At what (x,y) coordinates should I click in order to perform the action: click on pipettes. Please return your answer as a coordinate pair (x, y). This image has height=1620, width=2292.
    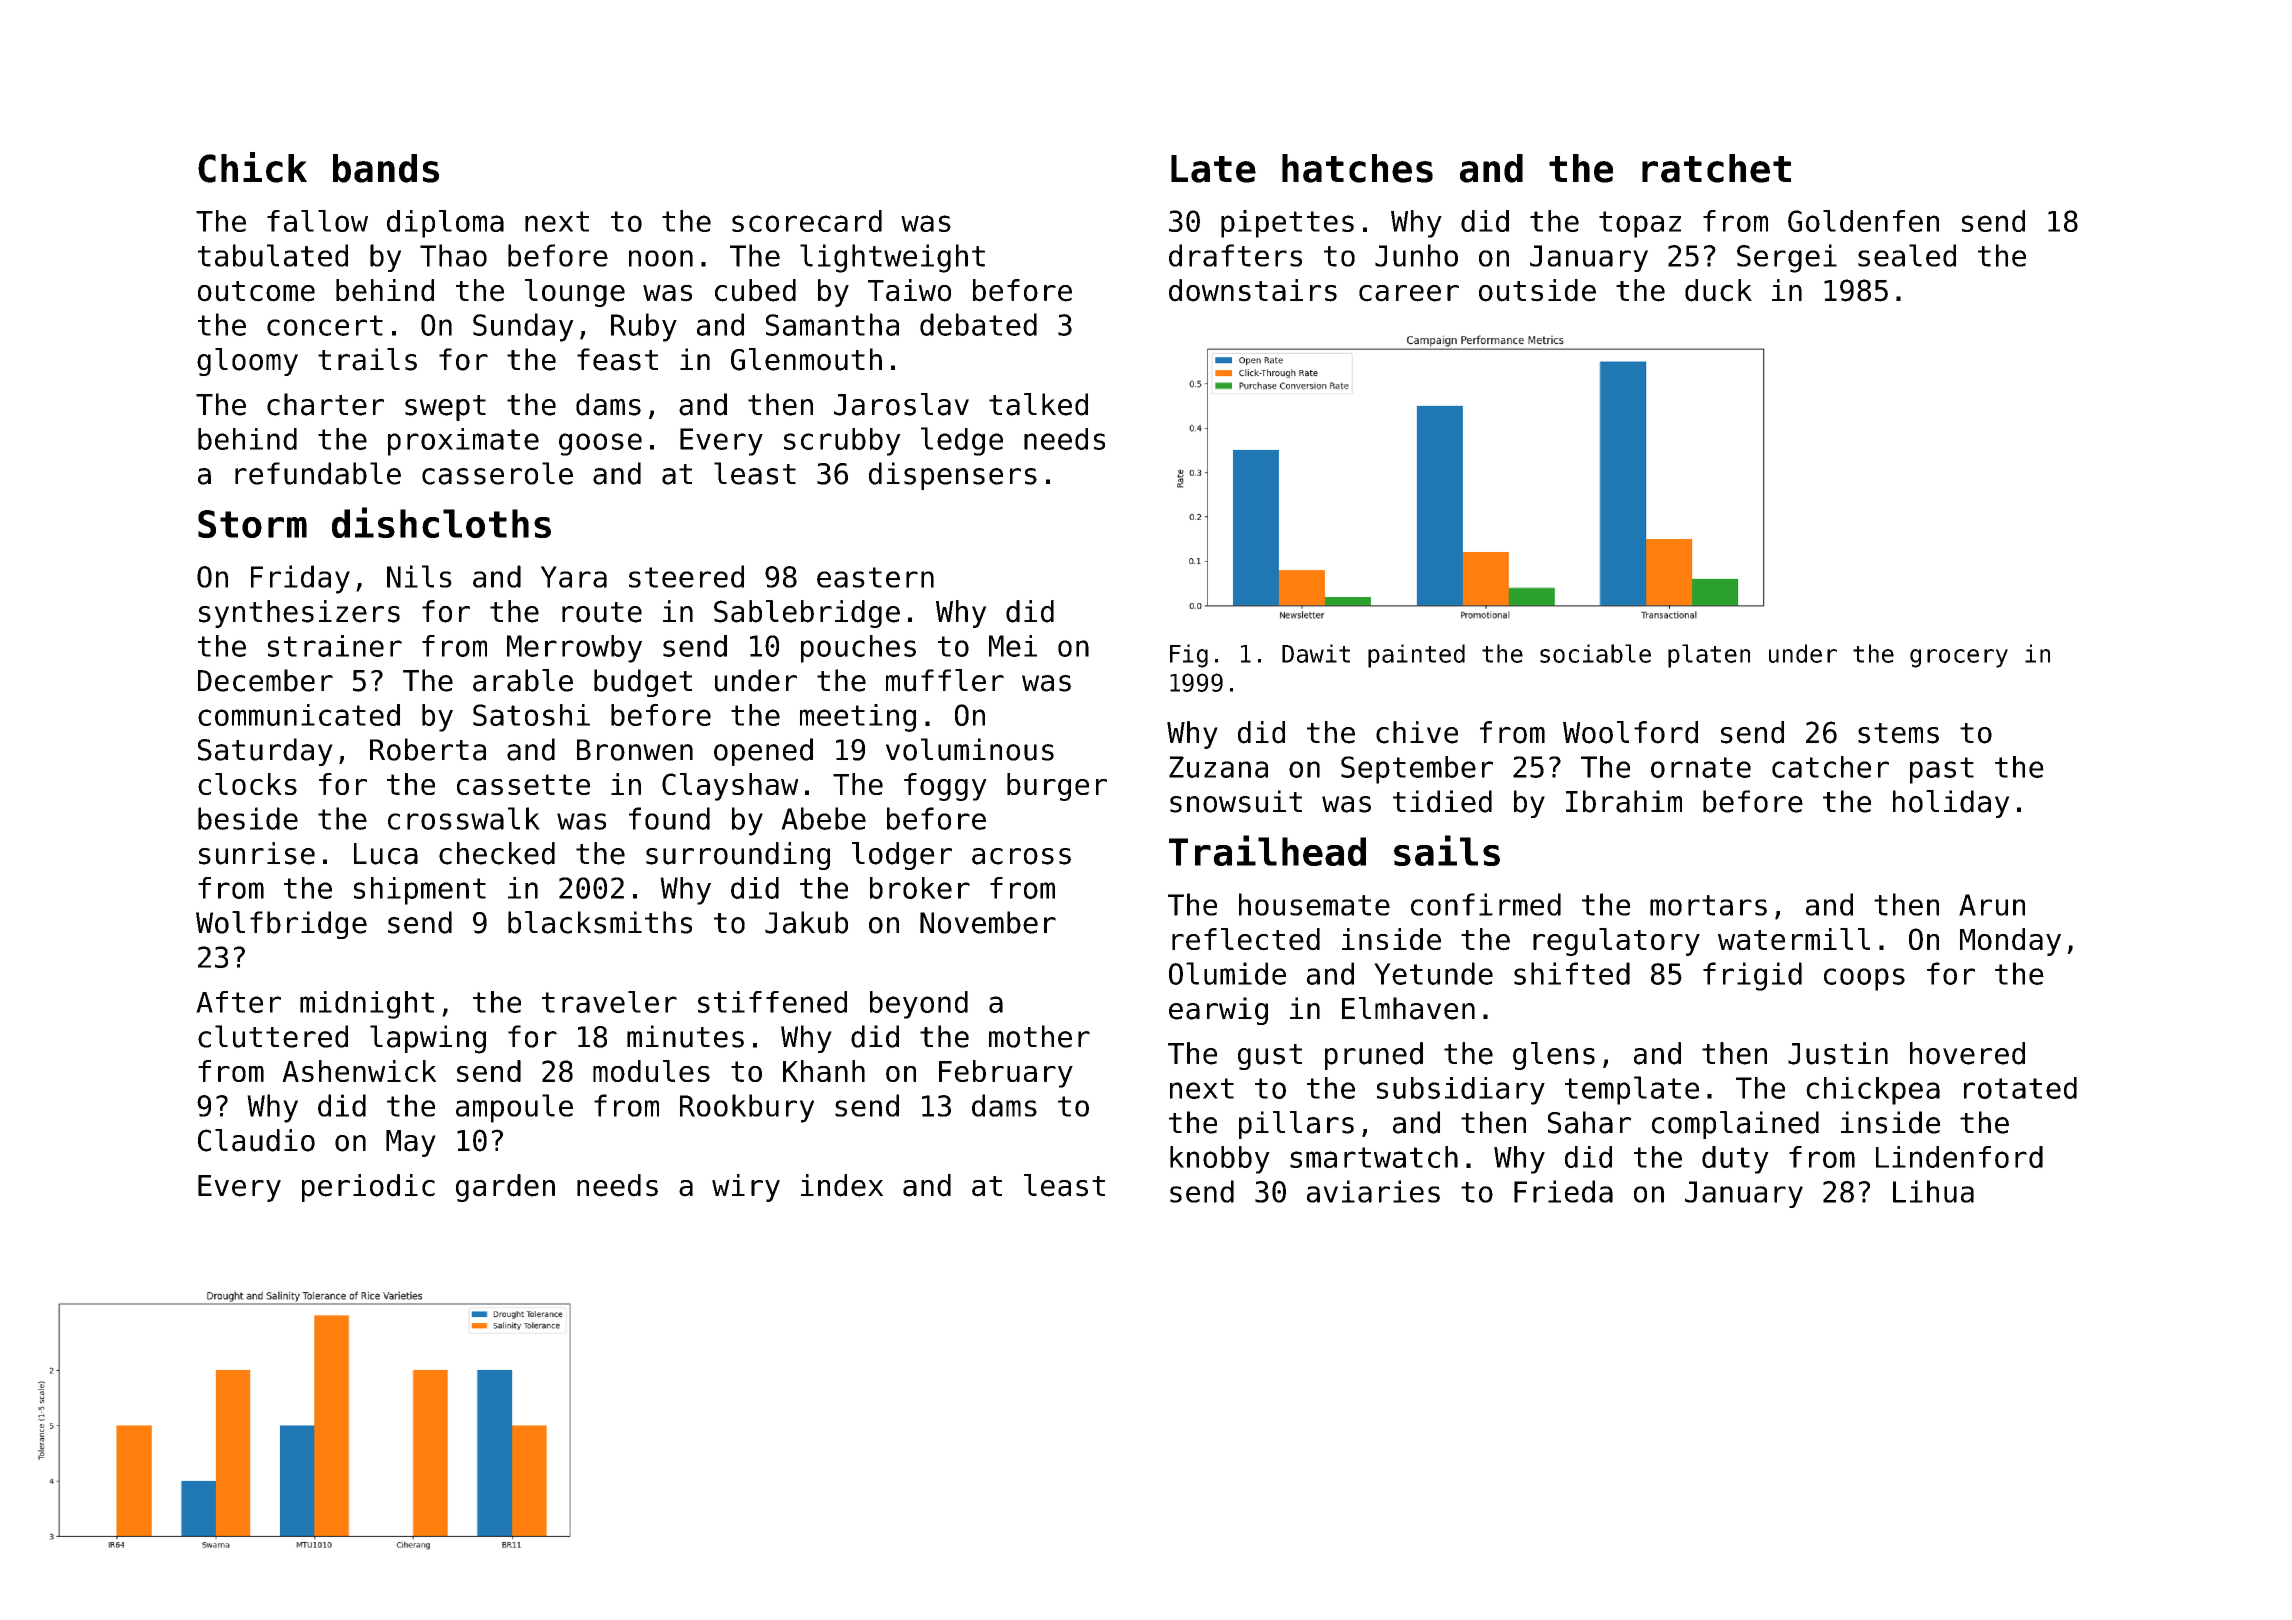
    Looking at the image, I should click on (1287, 224).
